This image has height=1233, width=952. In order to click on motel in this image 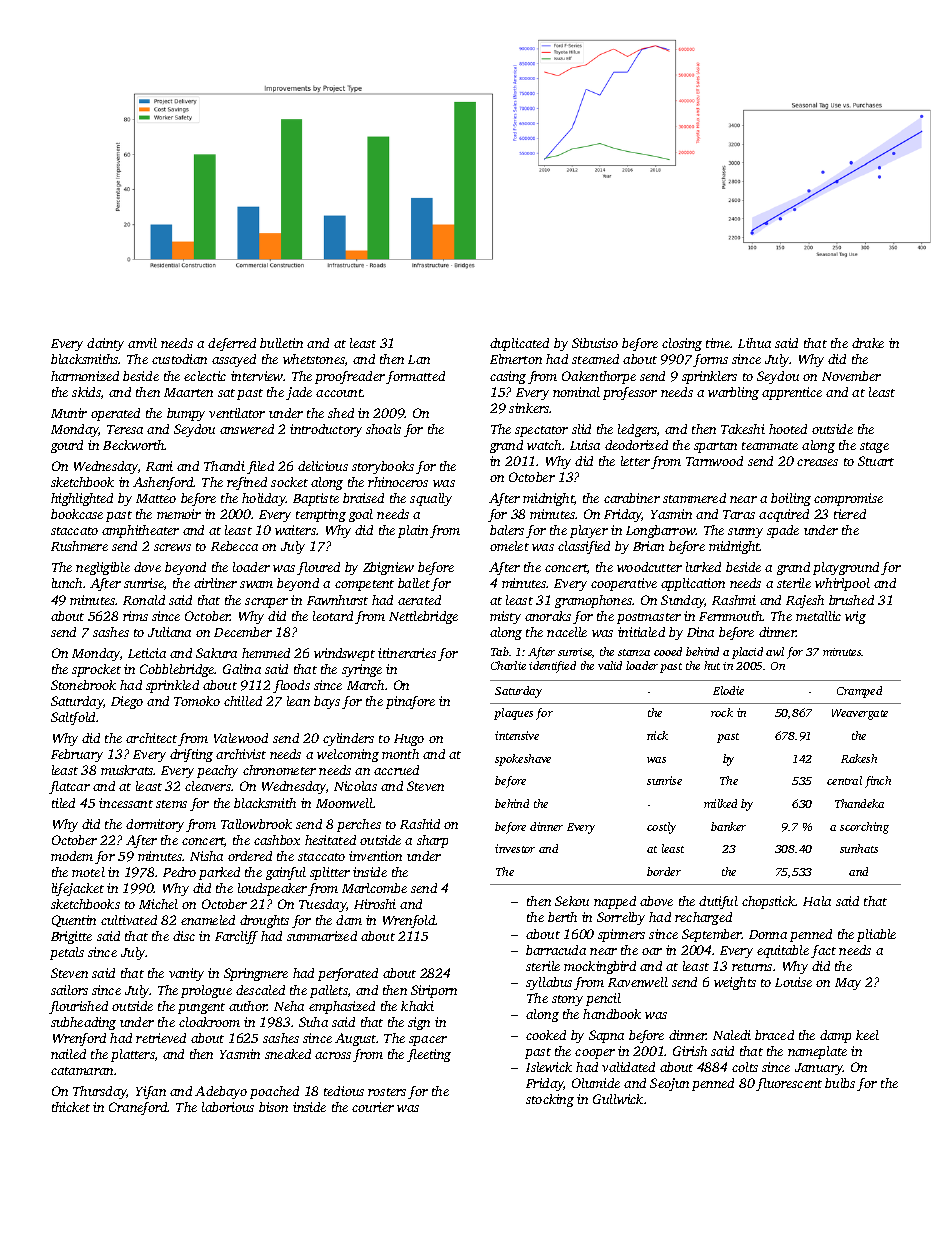, I will do `click(88, 872)`.
